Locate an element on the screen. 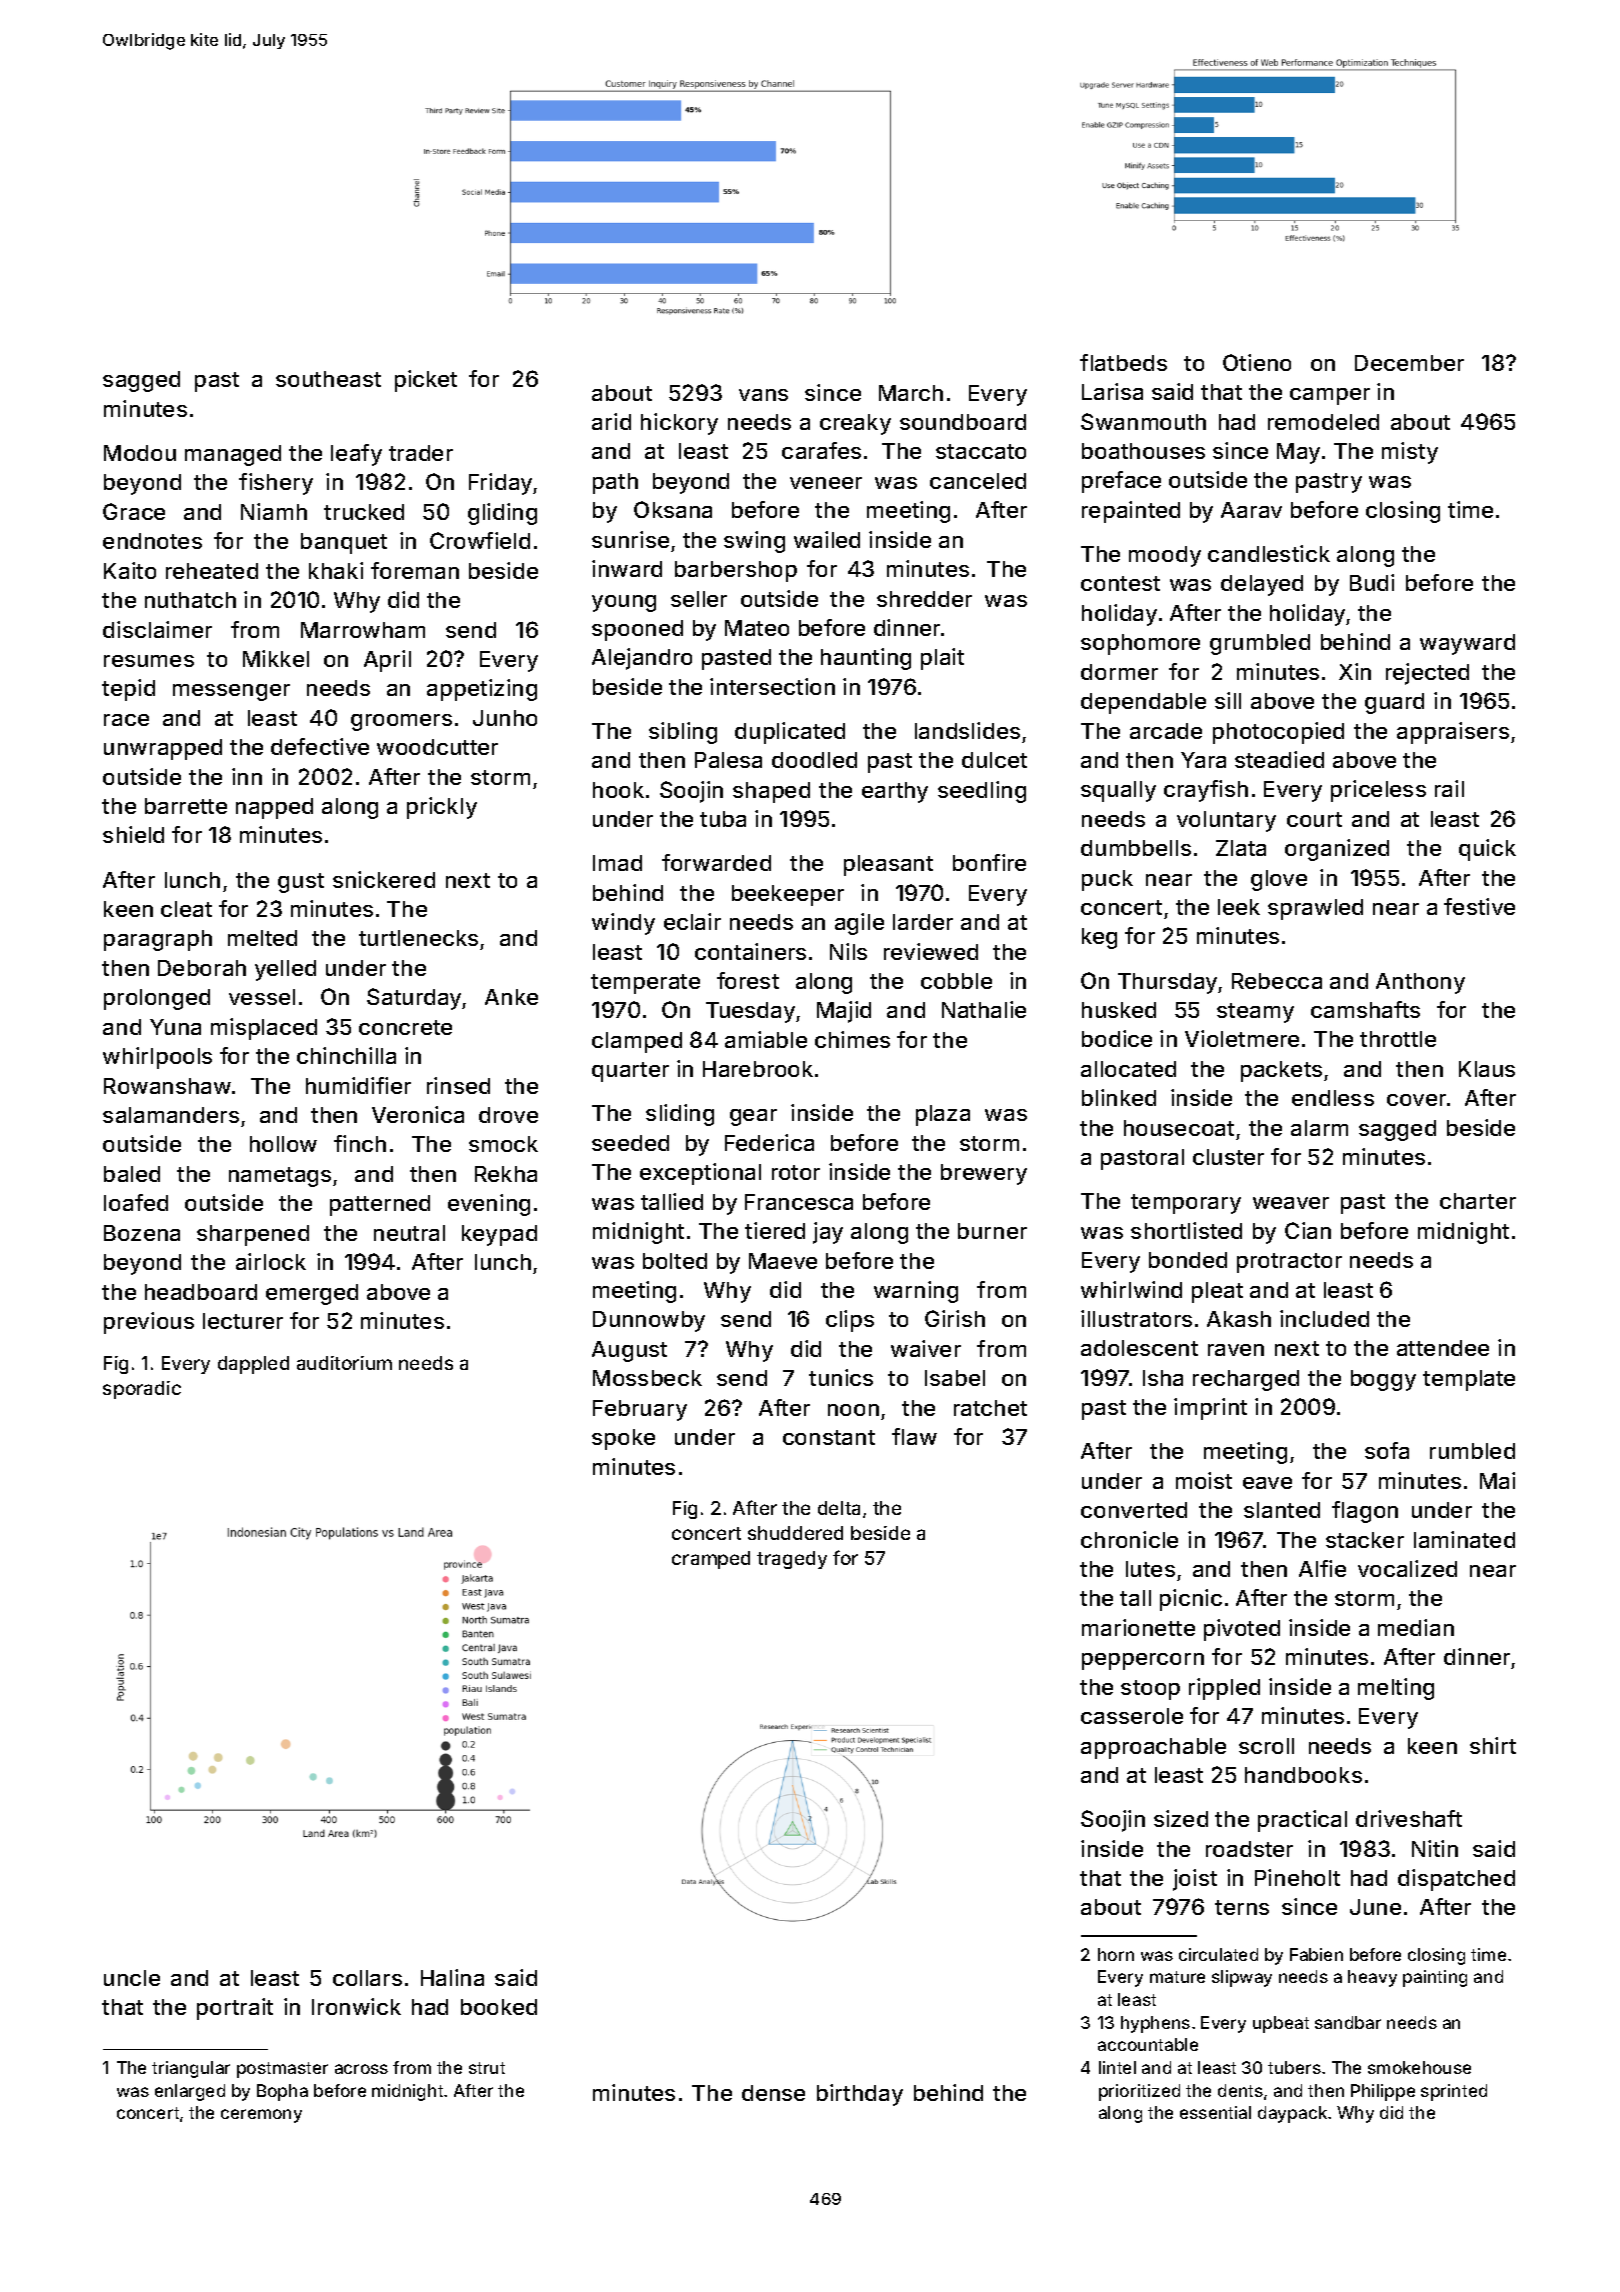  picket is located at coordinates (426, 381).
